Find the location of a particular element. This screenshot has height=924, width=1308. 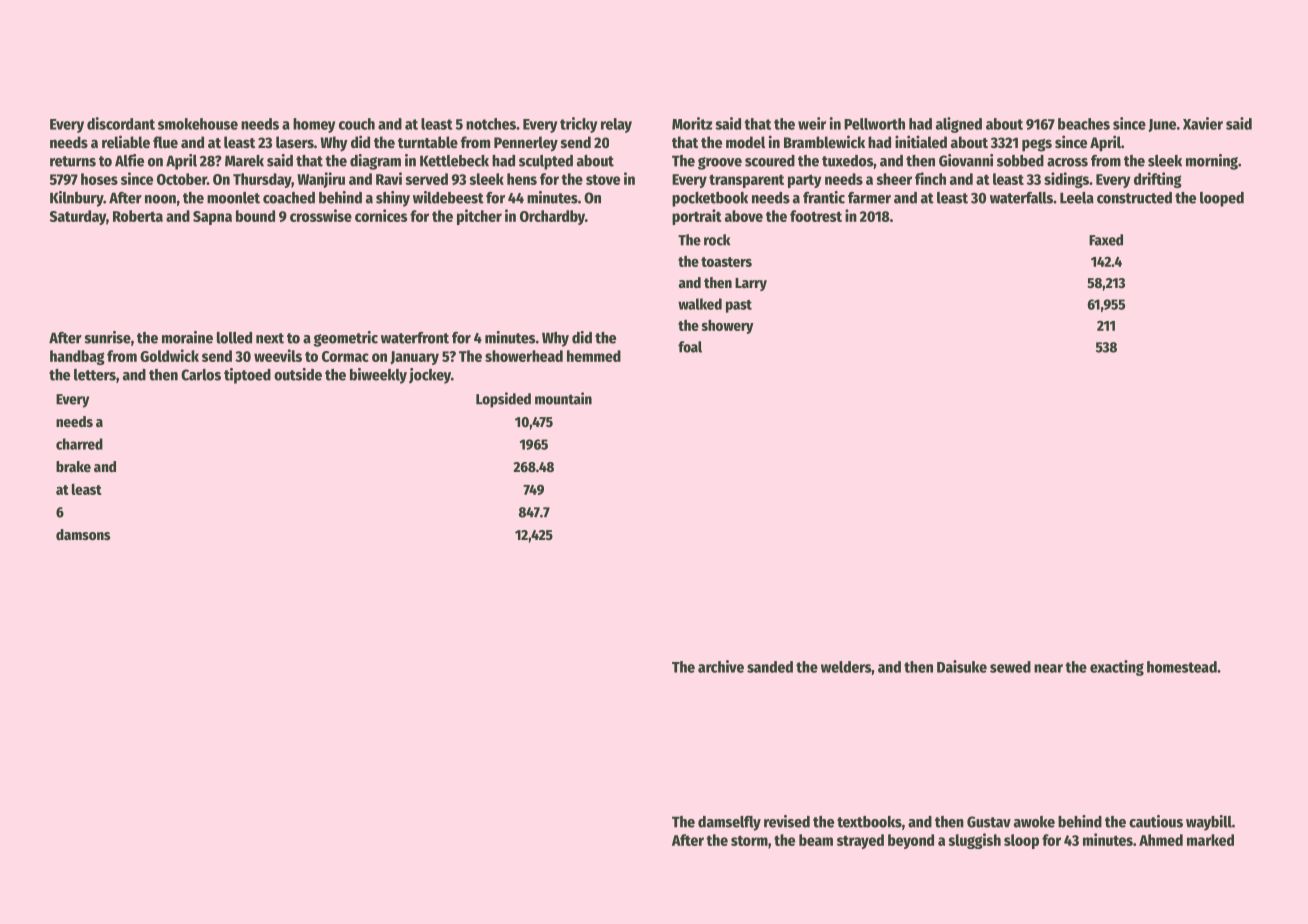

exacting is located at coordinates (1117, 668).
